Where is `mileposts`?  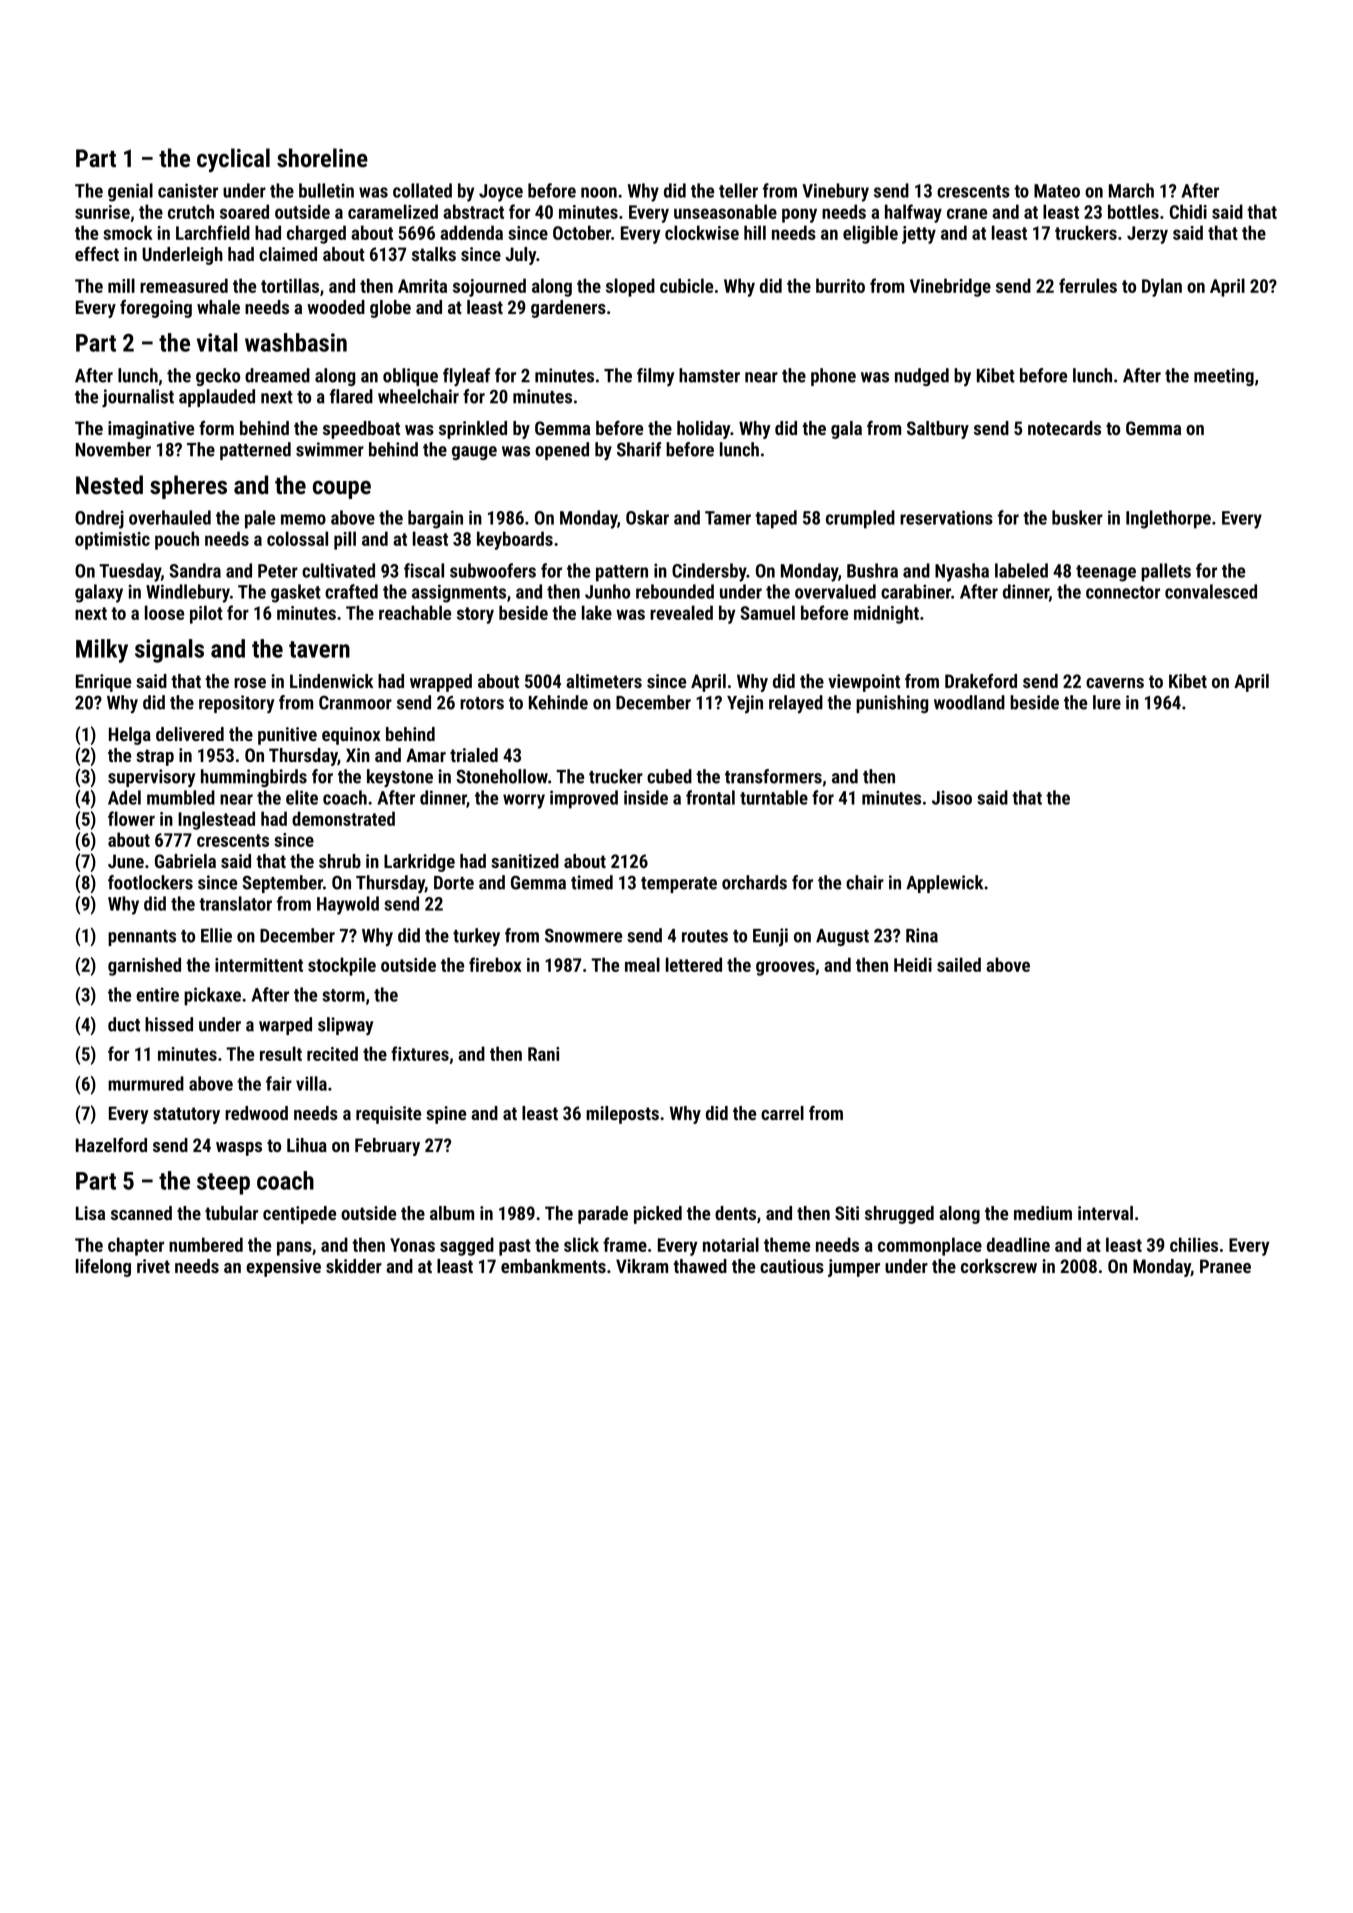
mileposts is located at coordinates (622, 1115).
